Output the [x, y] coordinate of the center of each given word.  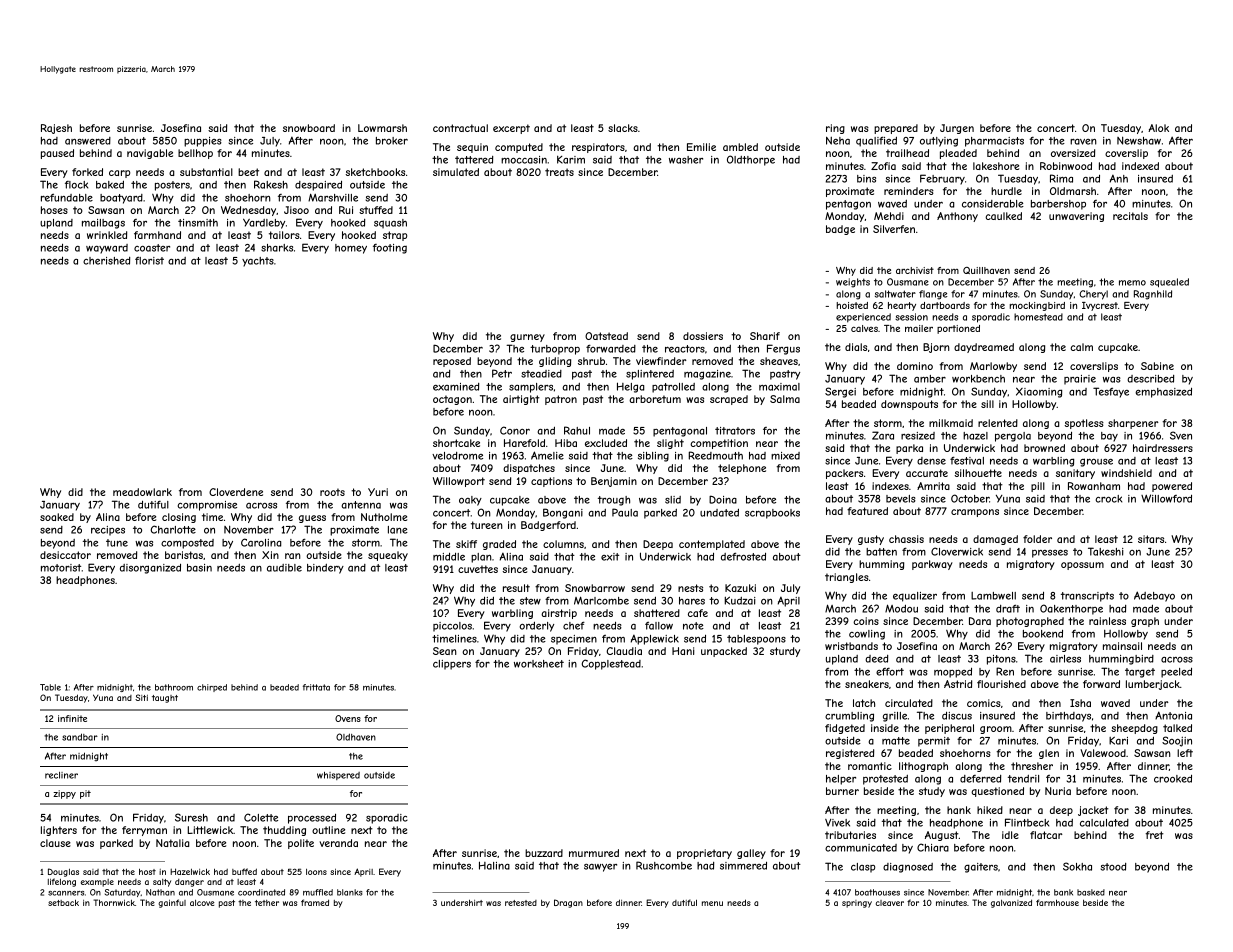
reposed [452, 362]
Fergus [783, 349]
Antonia [1173, 715]
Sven [1181, 435]
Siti [141, 697]
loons [316, 872]
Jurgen [957, 129]
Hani [683, 651]
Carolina [261, 542]
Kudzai [740, 600]
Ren [1005, 671]
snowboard [309, 128]
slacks [623, 128]
